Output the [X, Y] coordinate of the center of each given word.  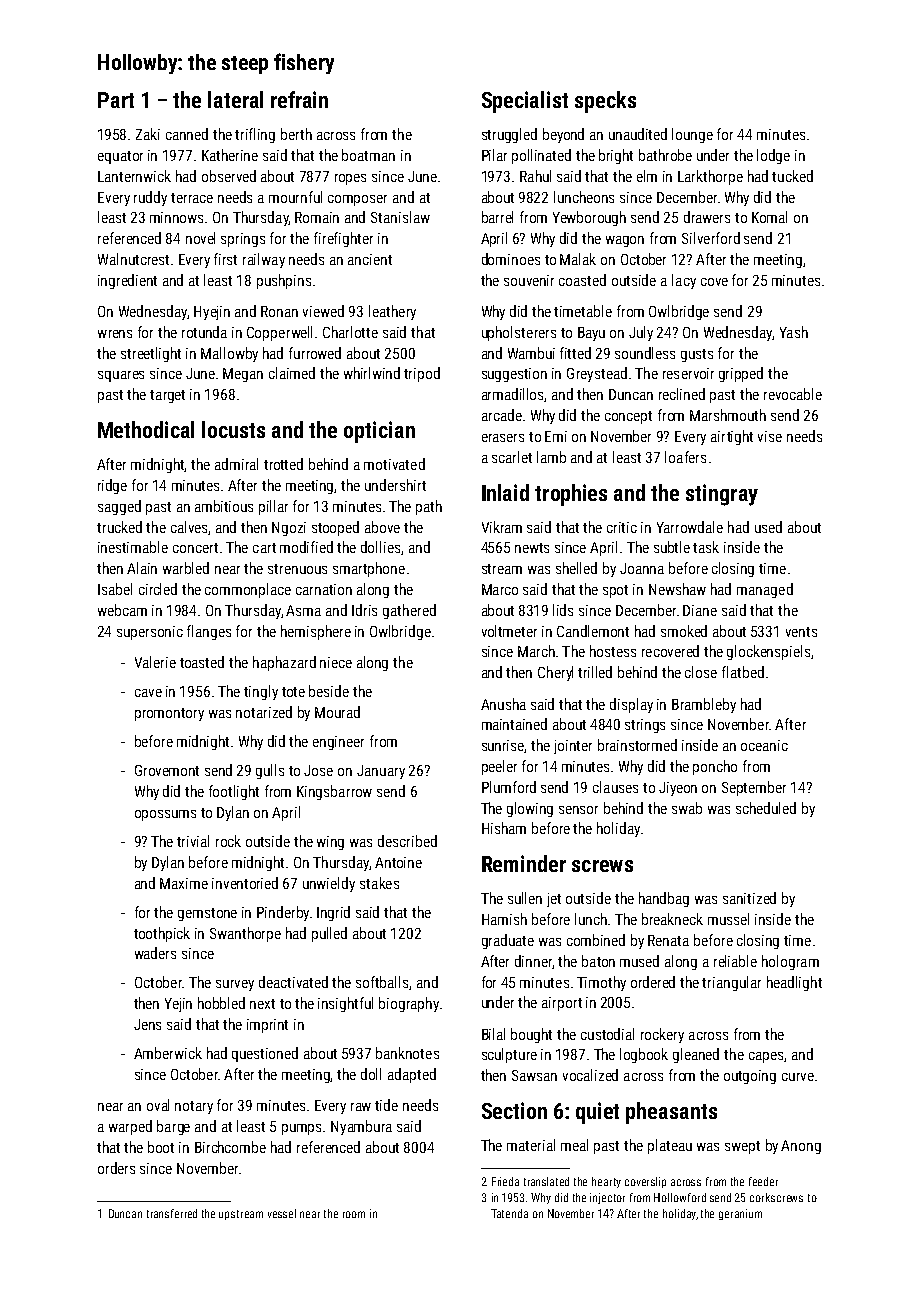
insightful [345, 1004]
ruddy [150, 198]
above [382, 527]
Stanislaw [400, 217]
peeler [499, 767]
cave [148, 693]
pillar [273, 507]
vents [801, 632]
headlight [794, 983]
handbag [664, 899]
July [641, 333]
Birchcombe [230, 1147]
